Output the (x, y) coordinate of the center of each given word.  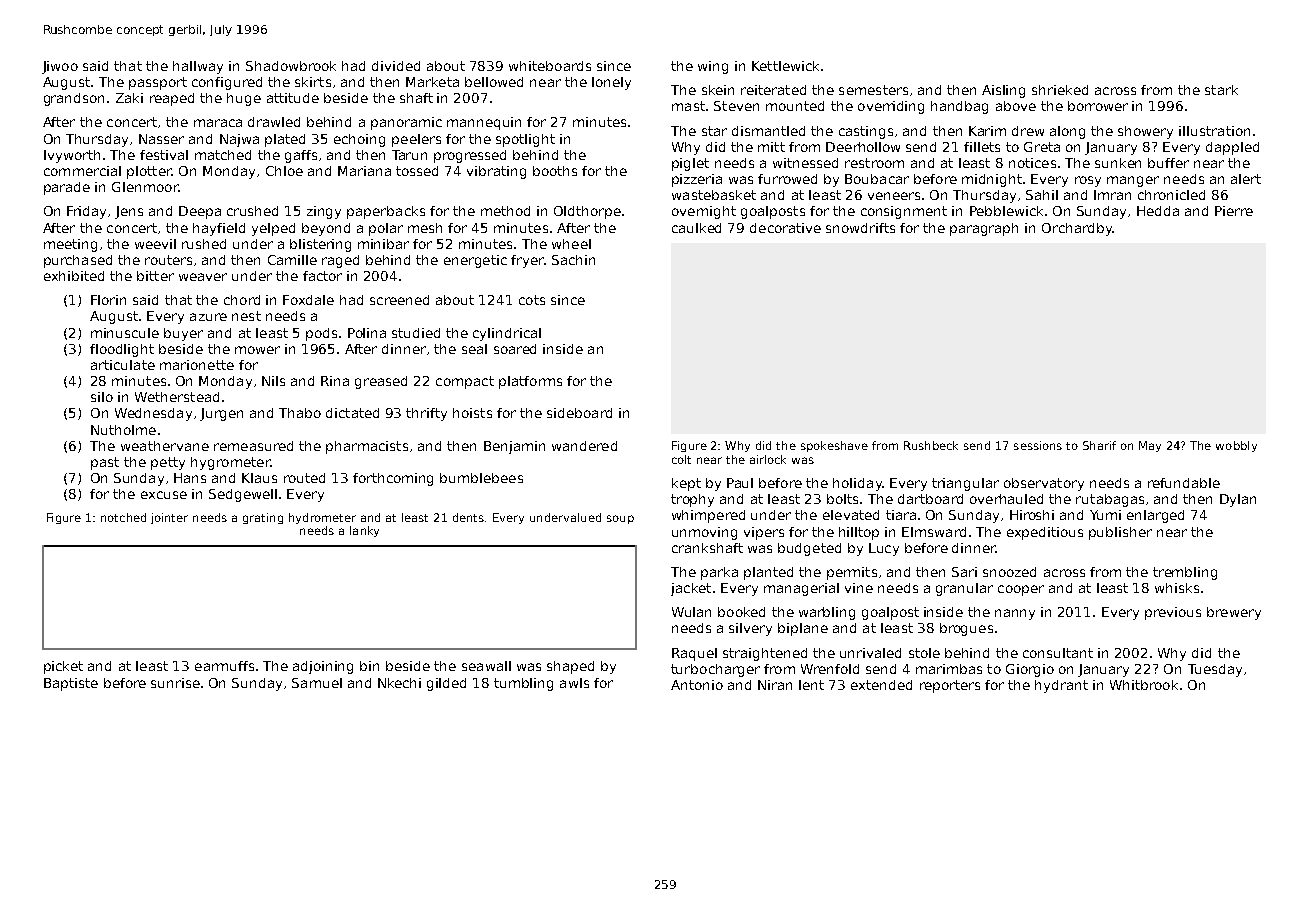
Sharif (1099, 445)
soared (515, 349)
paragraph (984, 229)
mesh (425, 228)
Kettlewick (785, 66)
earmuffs (224, 666)
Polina (367, 333)
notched (123, 517)
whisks (1177, 588)
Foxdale (308, 300)
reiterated (773, 90)
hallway (198, 67)
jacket (691, 589)
